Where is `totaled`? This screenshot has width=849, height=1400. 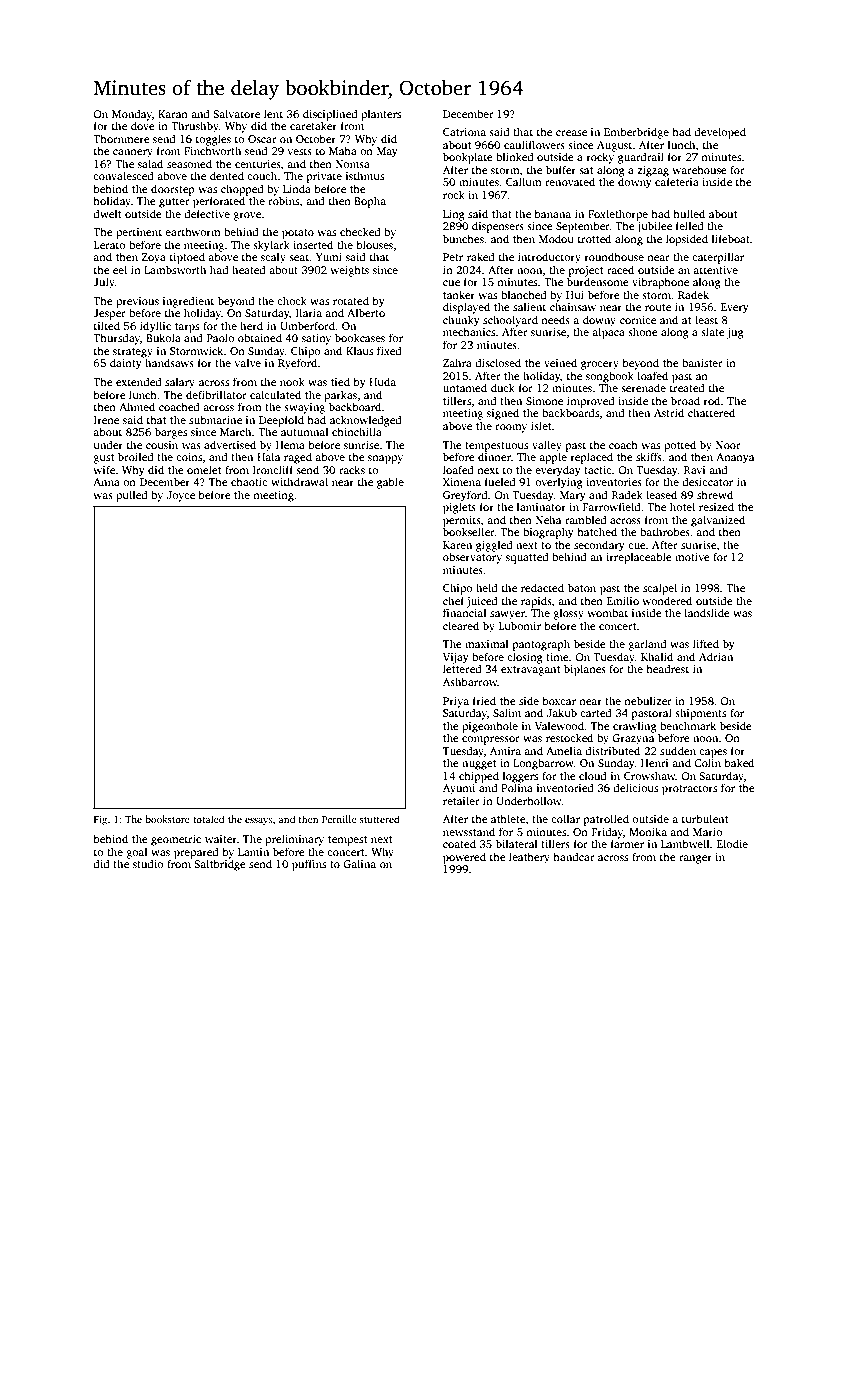
totaled is located at coordinates (208, 819).
